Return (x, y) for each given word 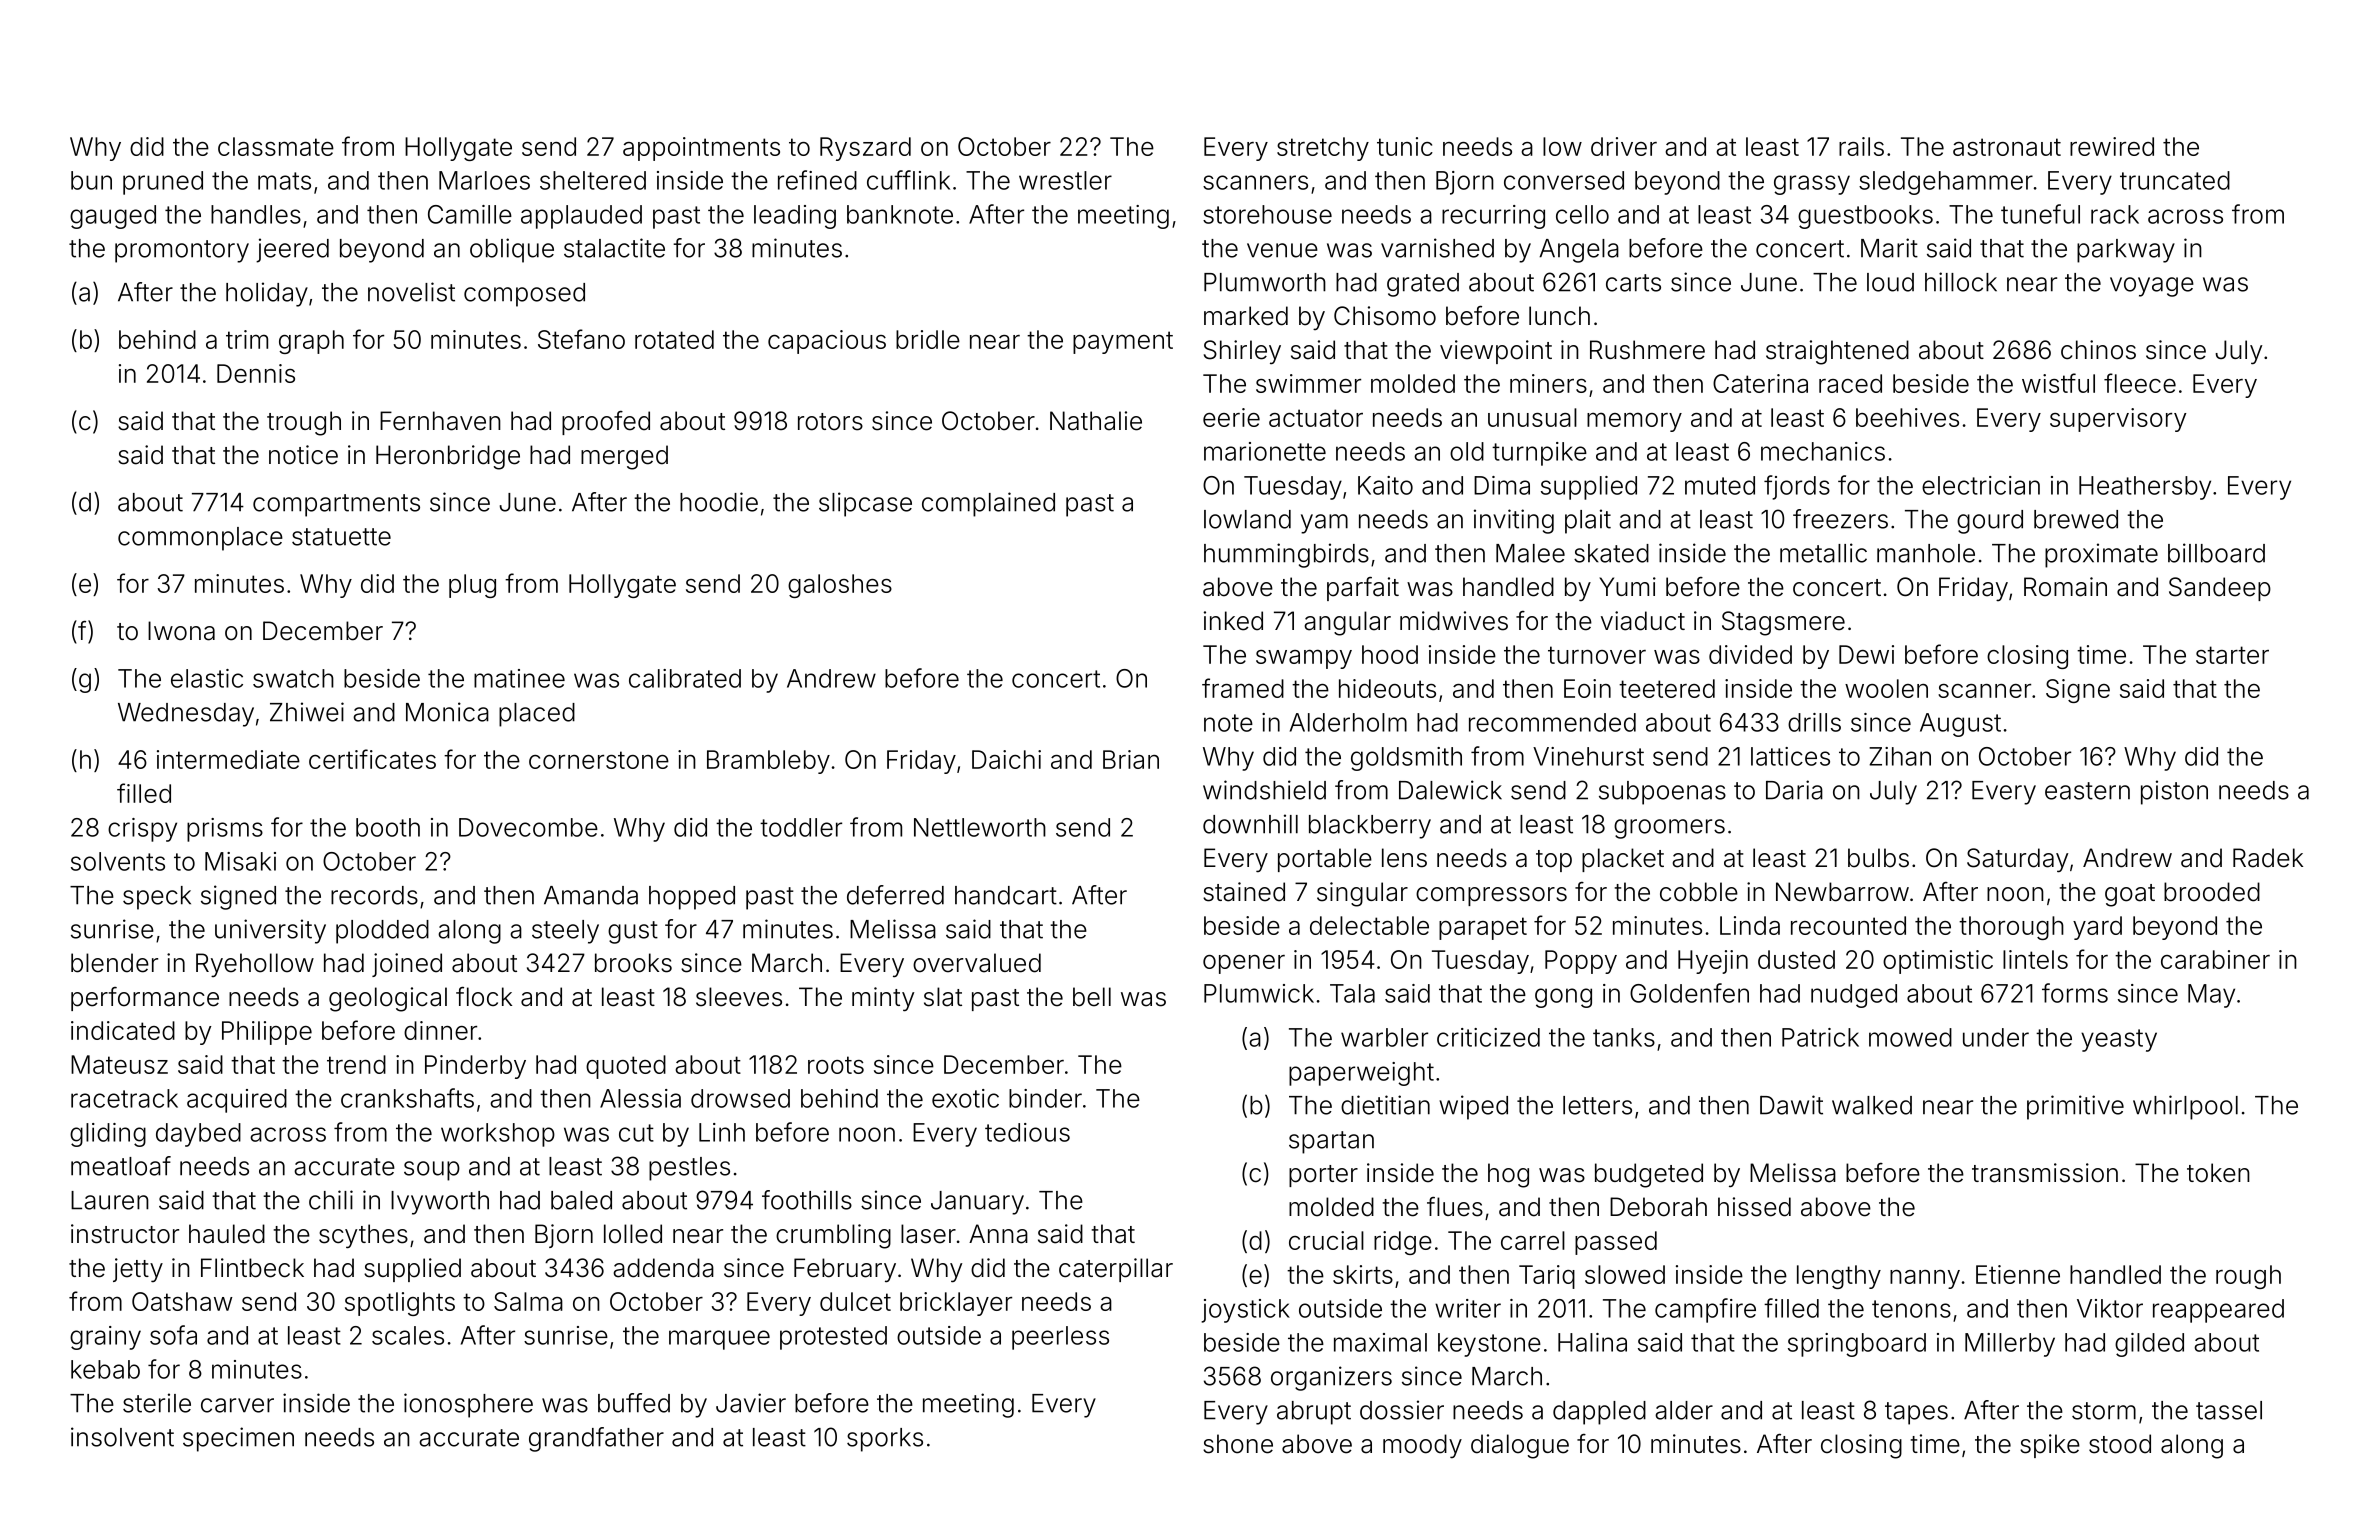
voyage (2152, 287)
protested (833, 1338)
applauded (581, 217)
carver (237, 1405)
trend (356, 1064)
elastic (207, 678)
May (2211, 996)
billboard (2216, 553)
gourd (1990, 522)
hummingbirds (1286, 555)
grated (1423, 285)
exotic (965, 1098)
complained (988, 504)
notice (303, 455)
